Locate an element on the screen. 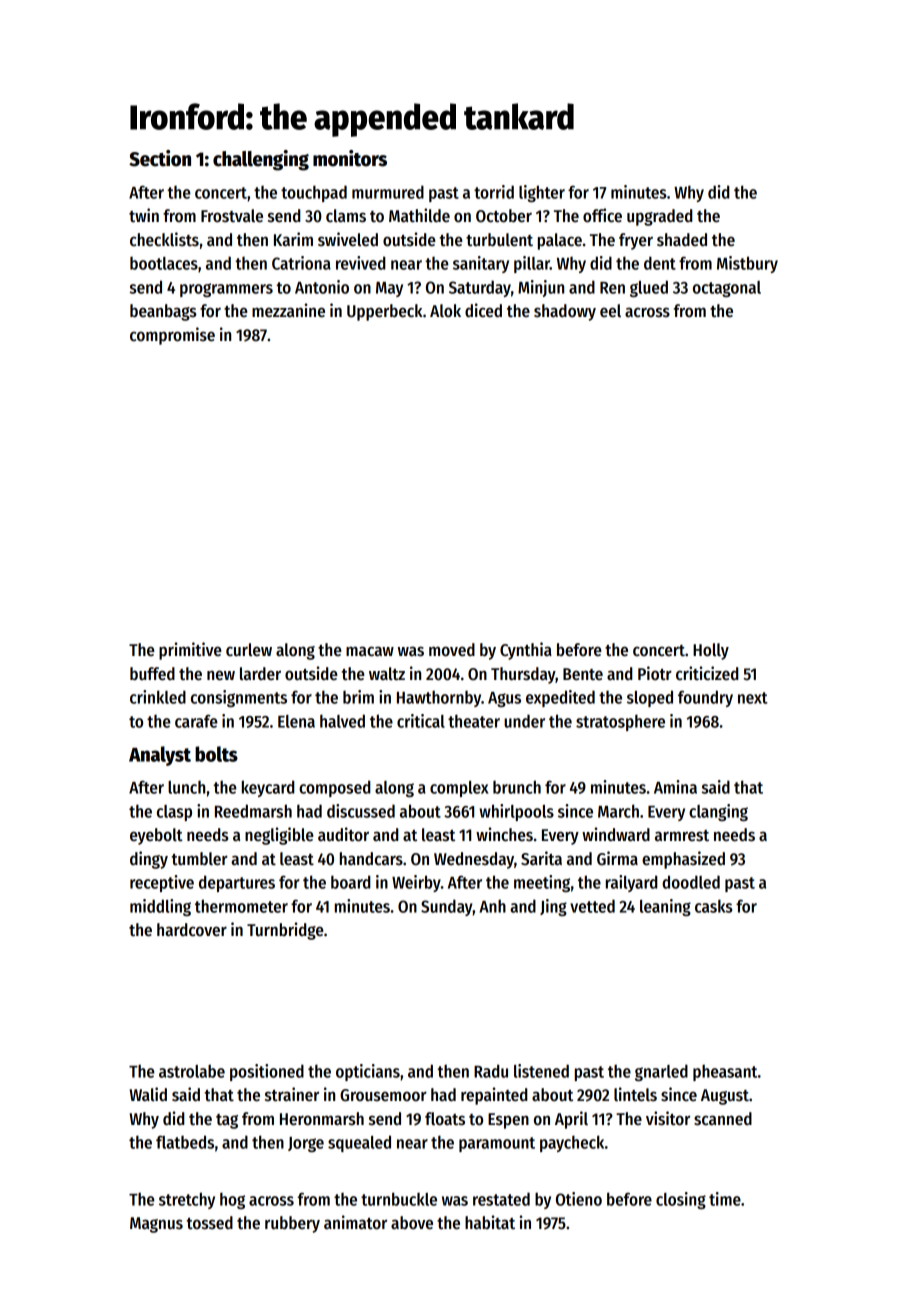 The image size is (908, 1316). closing is located at coordinates (681, 1200).
